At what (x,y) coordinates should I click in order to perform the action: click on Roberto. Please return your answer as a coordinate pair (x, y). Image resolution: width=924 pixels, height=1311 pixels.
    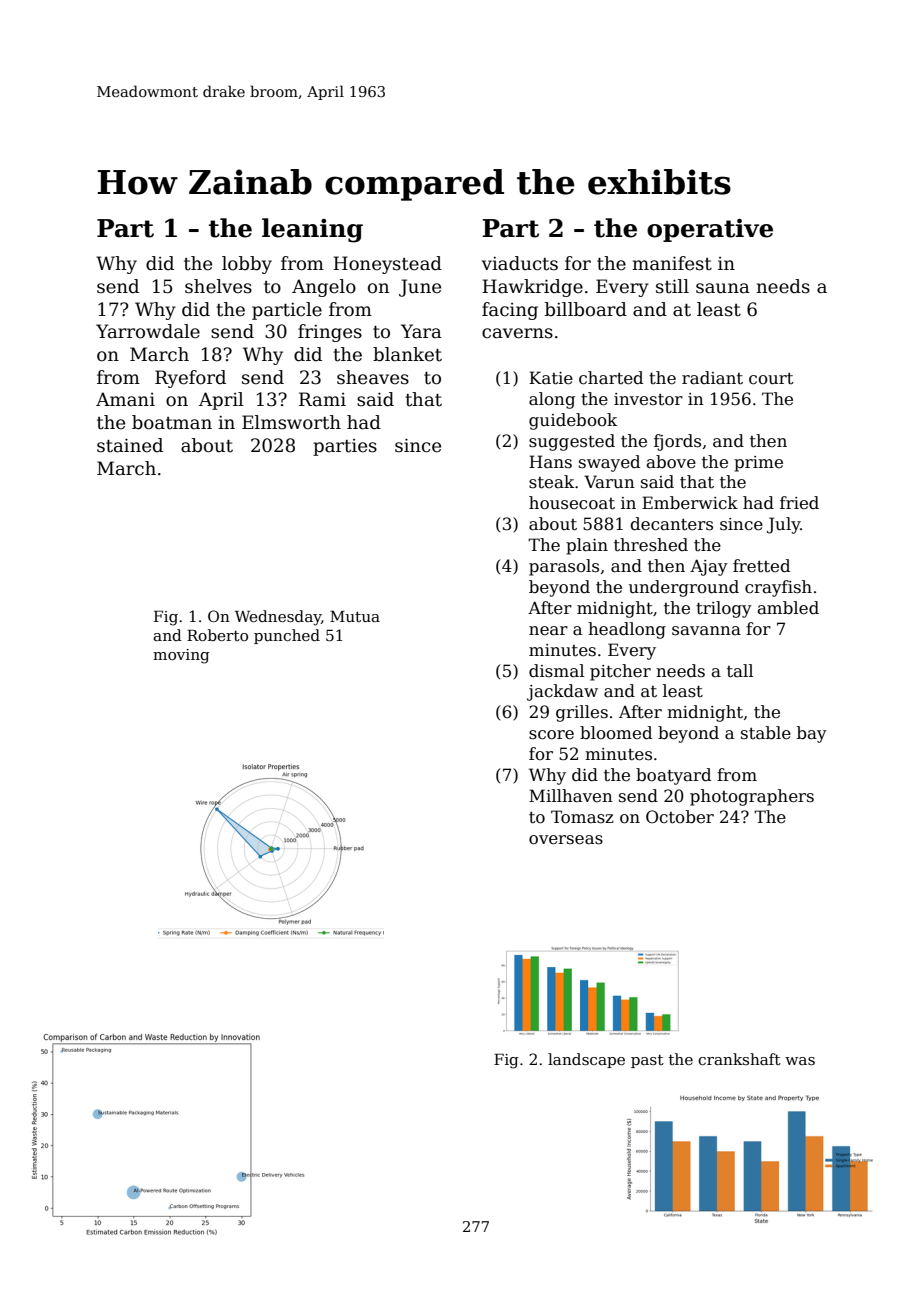
    Looking at the image, I should click on (217, 635).
